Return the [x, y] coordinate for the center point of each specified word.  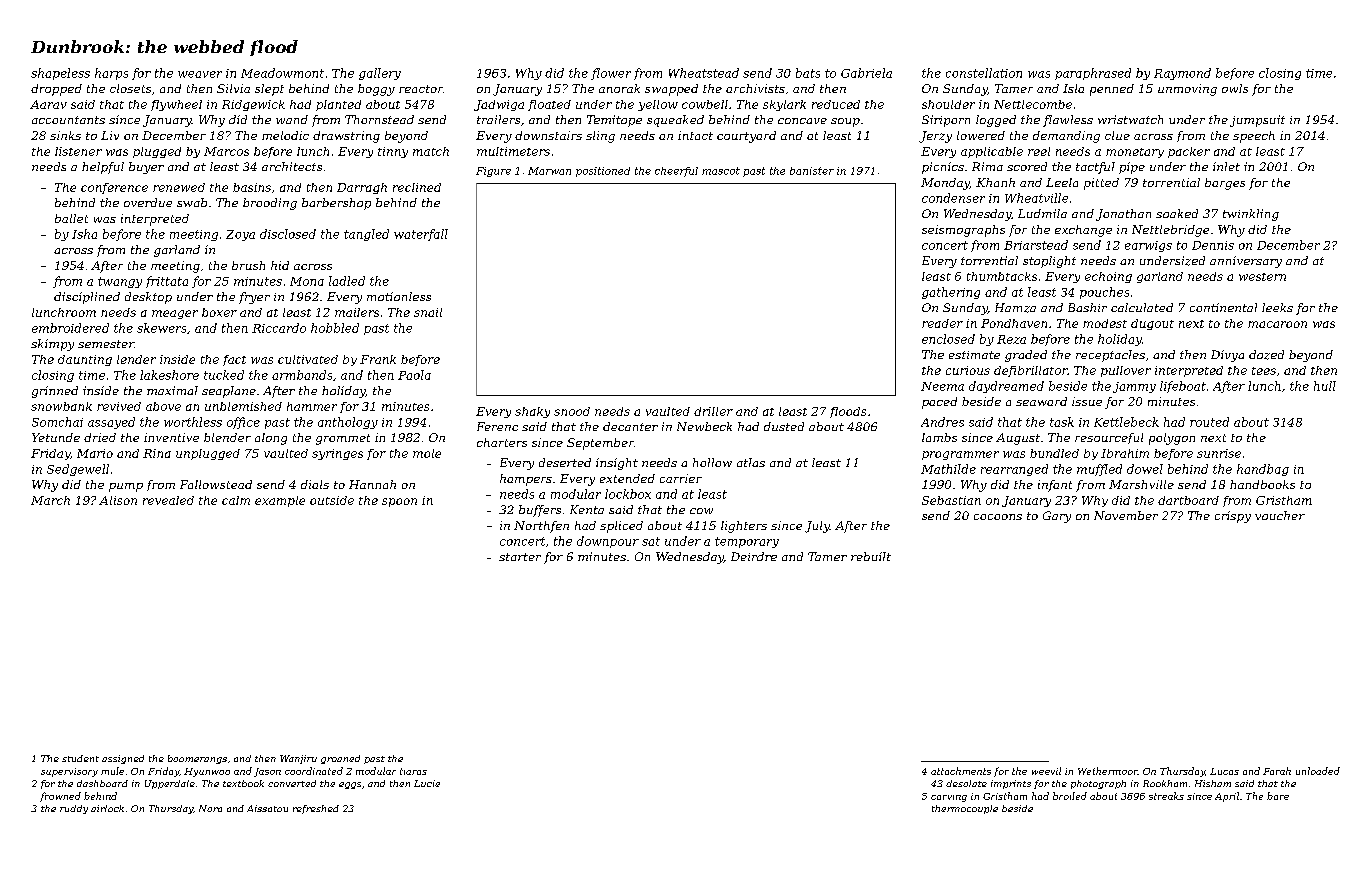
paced [939, 403]
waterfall [421, 235]
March [50, 500]
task [1062, 422]
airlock [107, 808]
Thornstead [379, 119]
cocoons [998, 517]
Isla [1073, 88]
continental [1223, 307]
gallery [380, 74]
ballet [71, 218]
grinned [55, 392]
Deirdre [754, 556]
